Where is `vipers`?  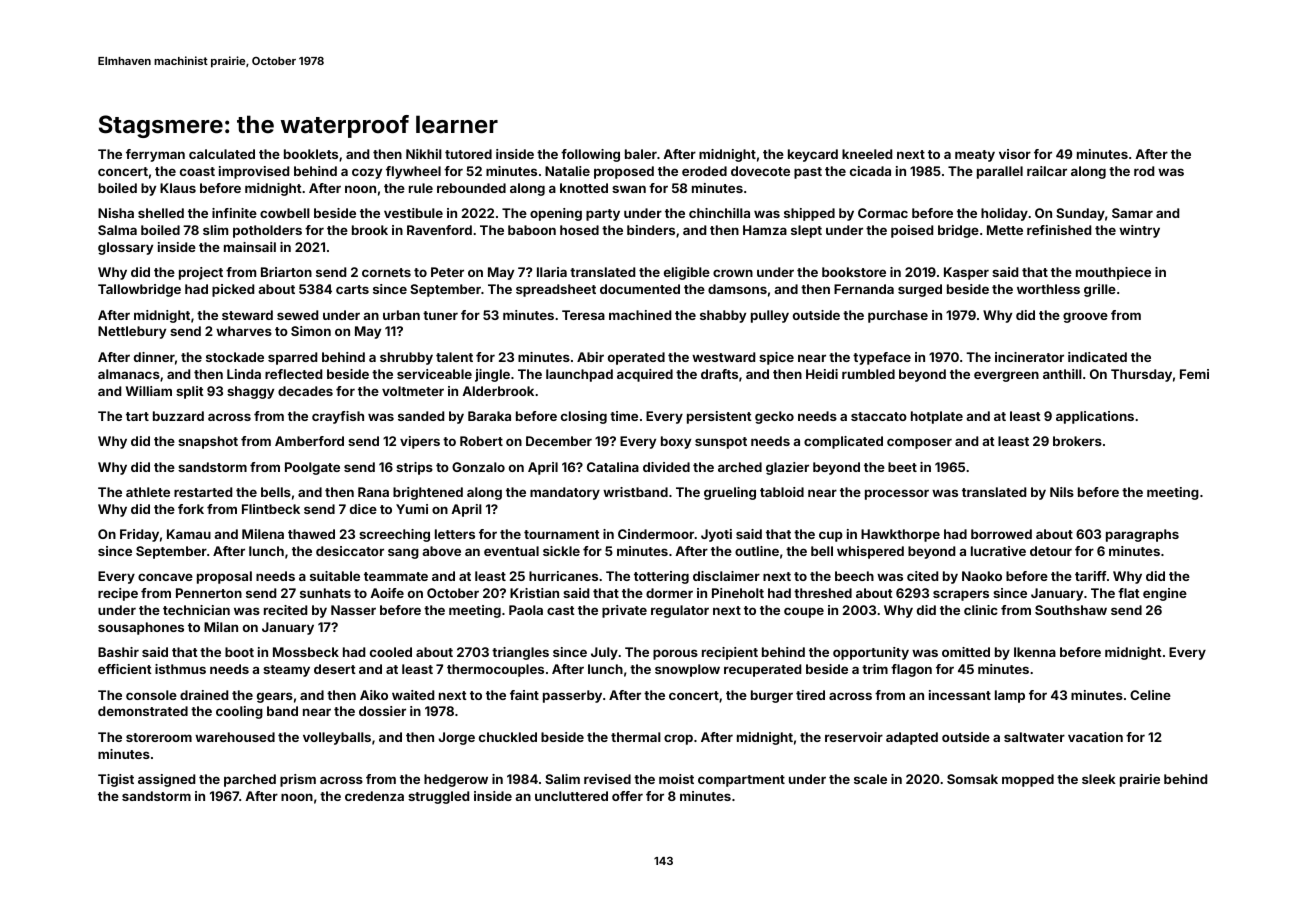
vipers is located at coordinates (420, 442).
